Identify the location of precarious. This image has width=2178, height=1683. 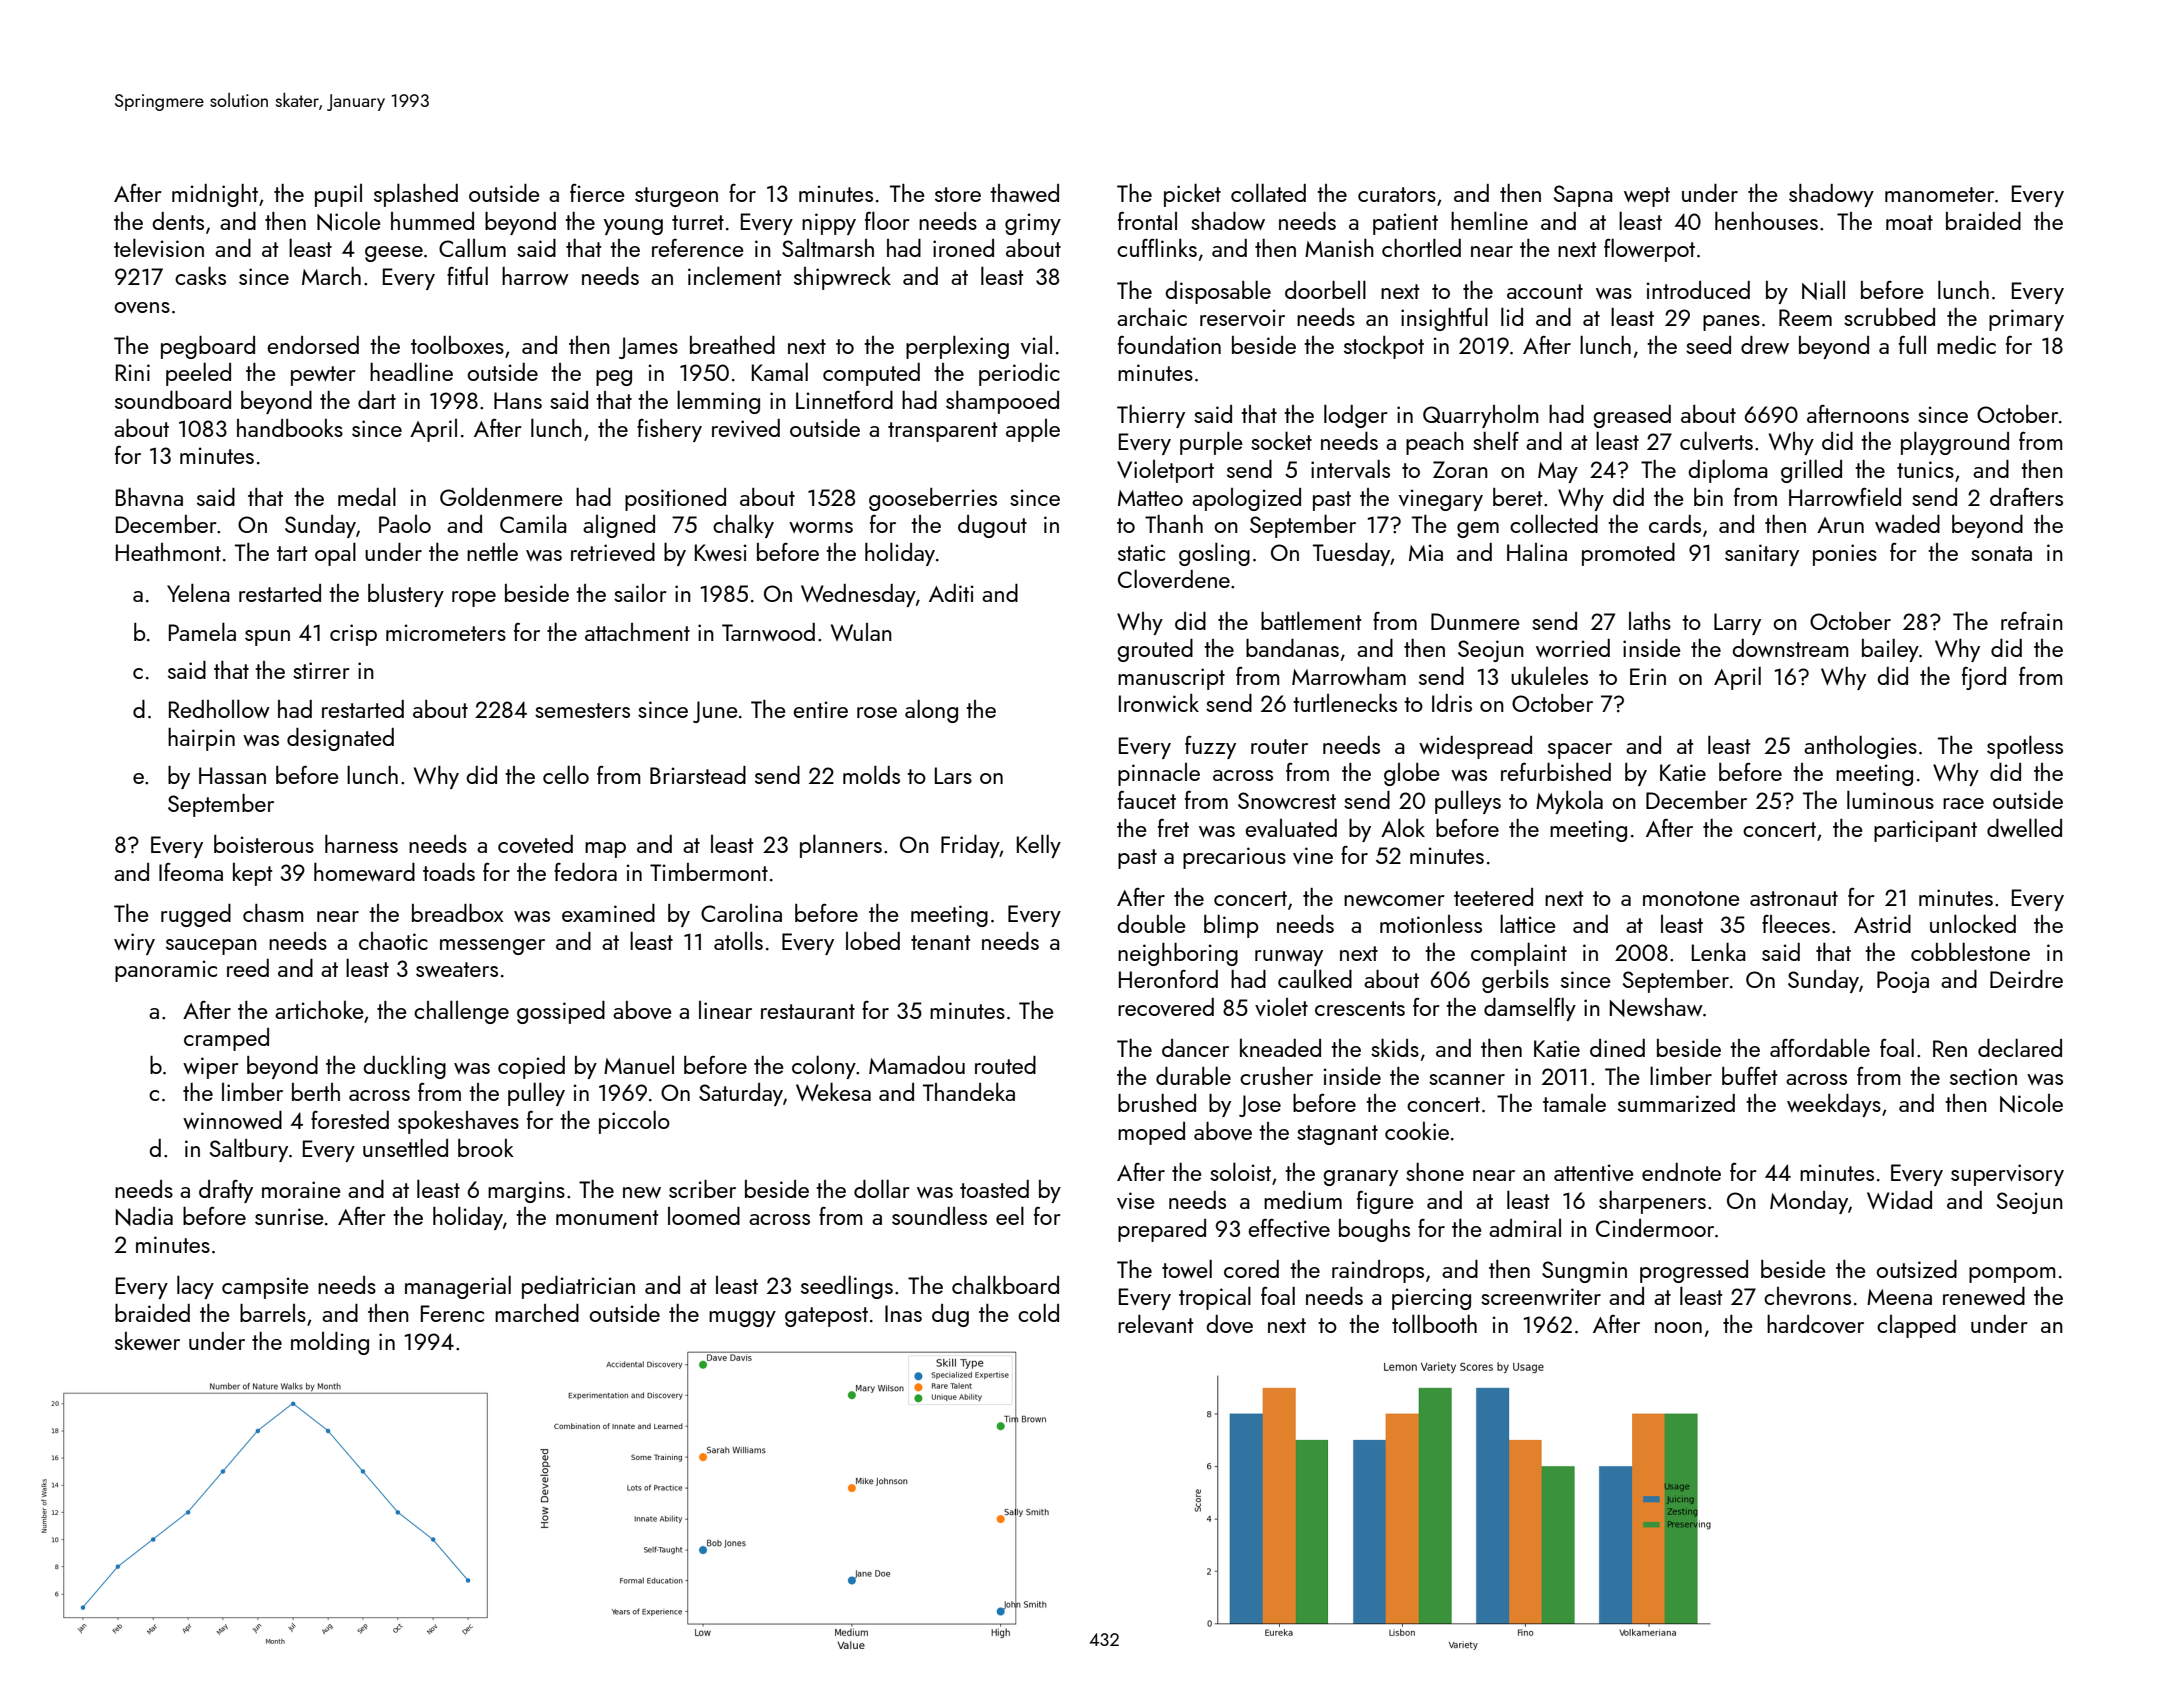
(1234, 858).
